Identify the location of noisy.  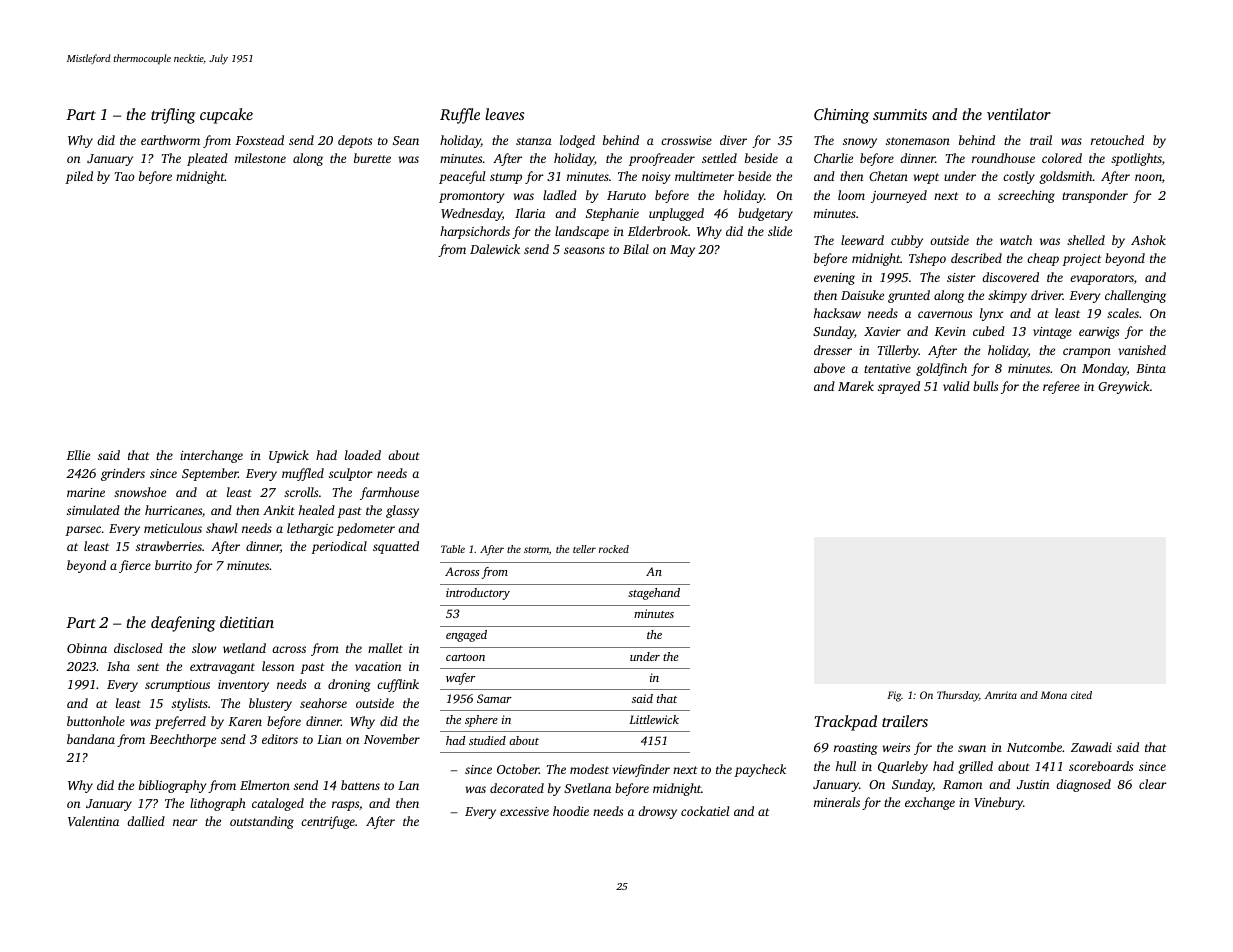
(656, 178).
